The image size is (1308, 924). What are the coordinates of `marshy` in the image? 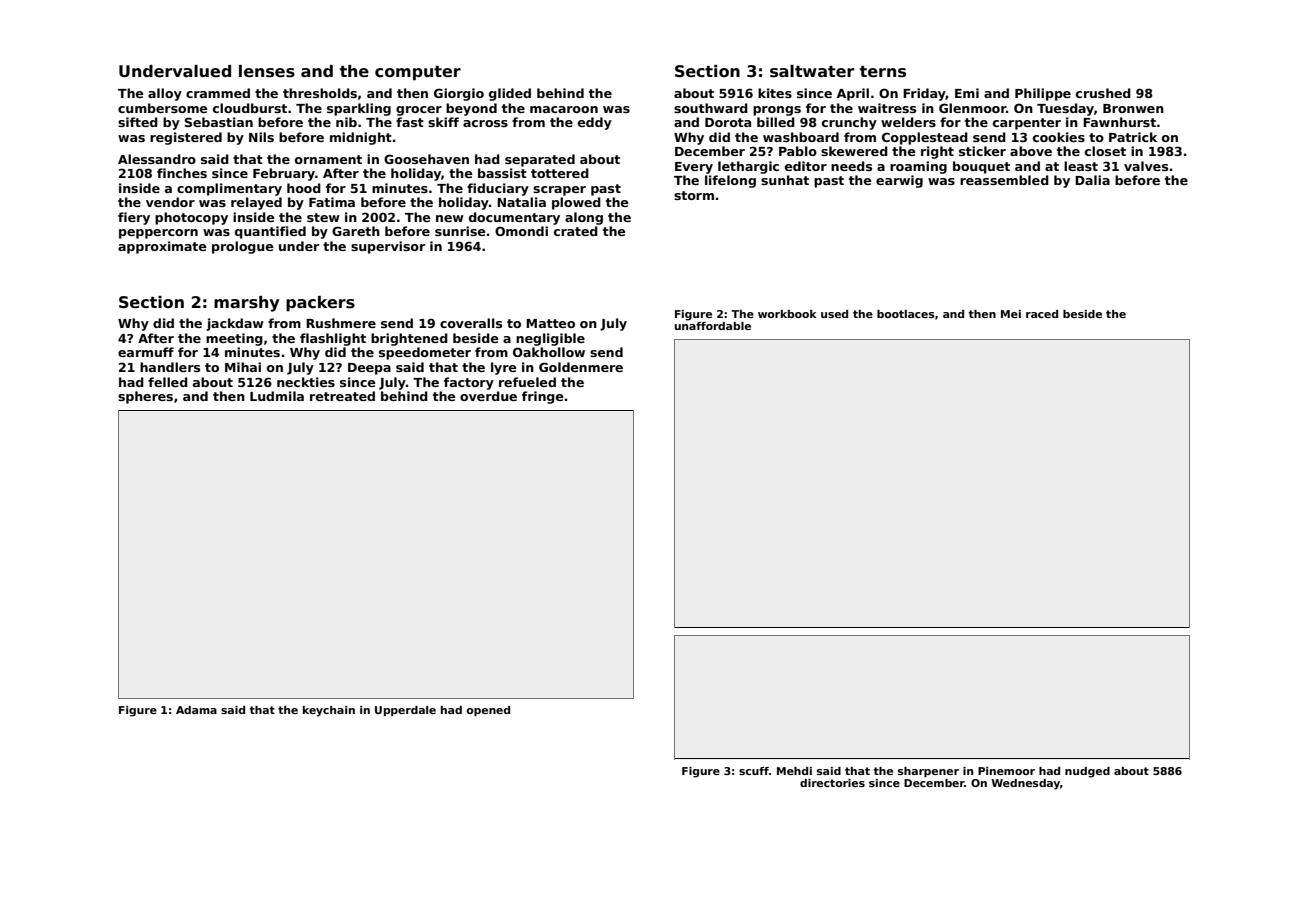 It's located at (246, 304).
